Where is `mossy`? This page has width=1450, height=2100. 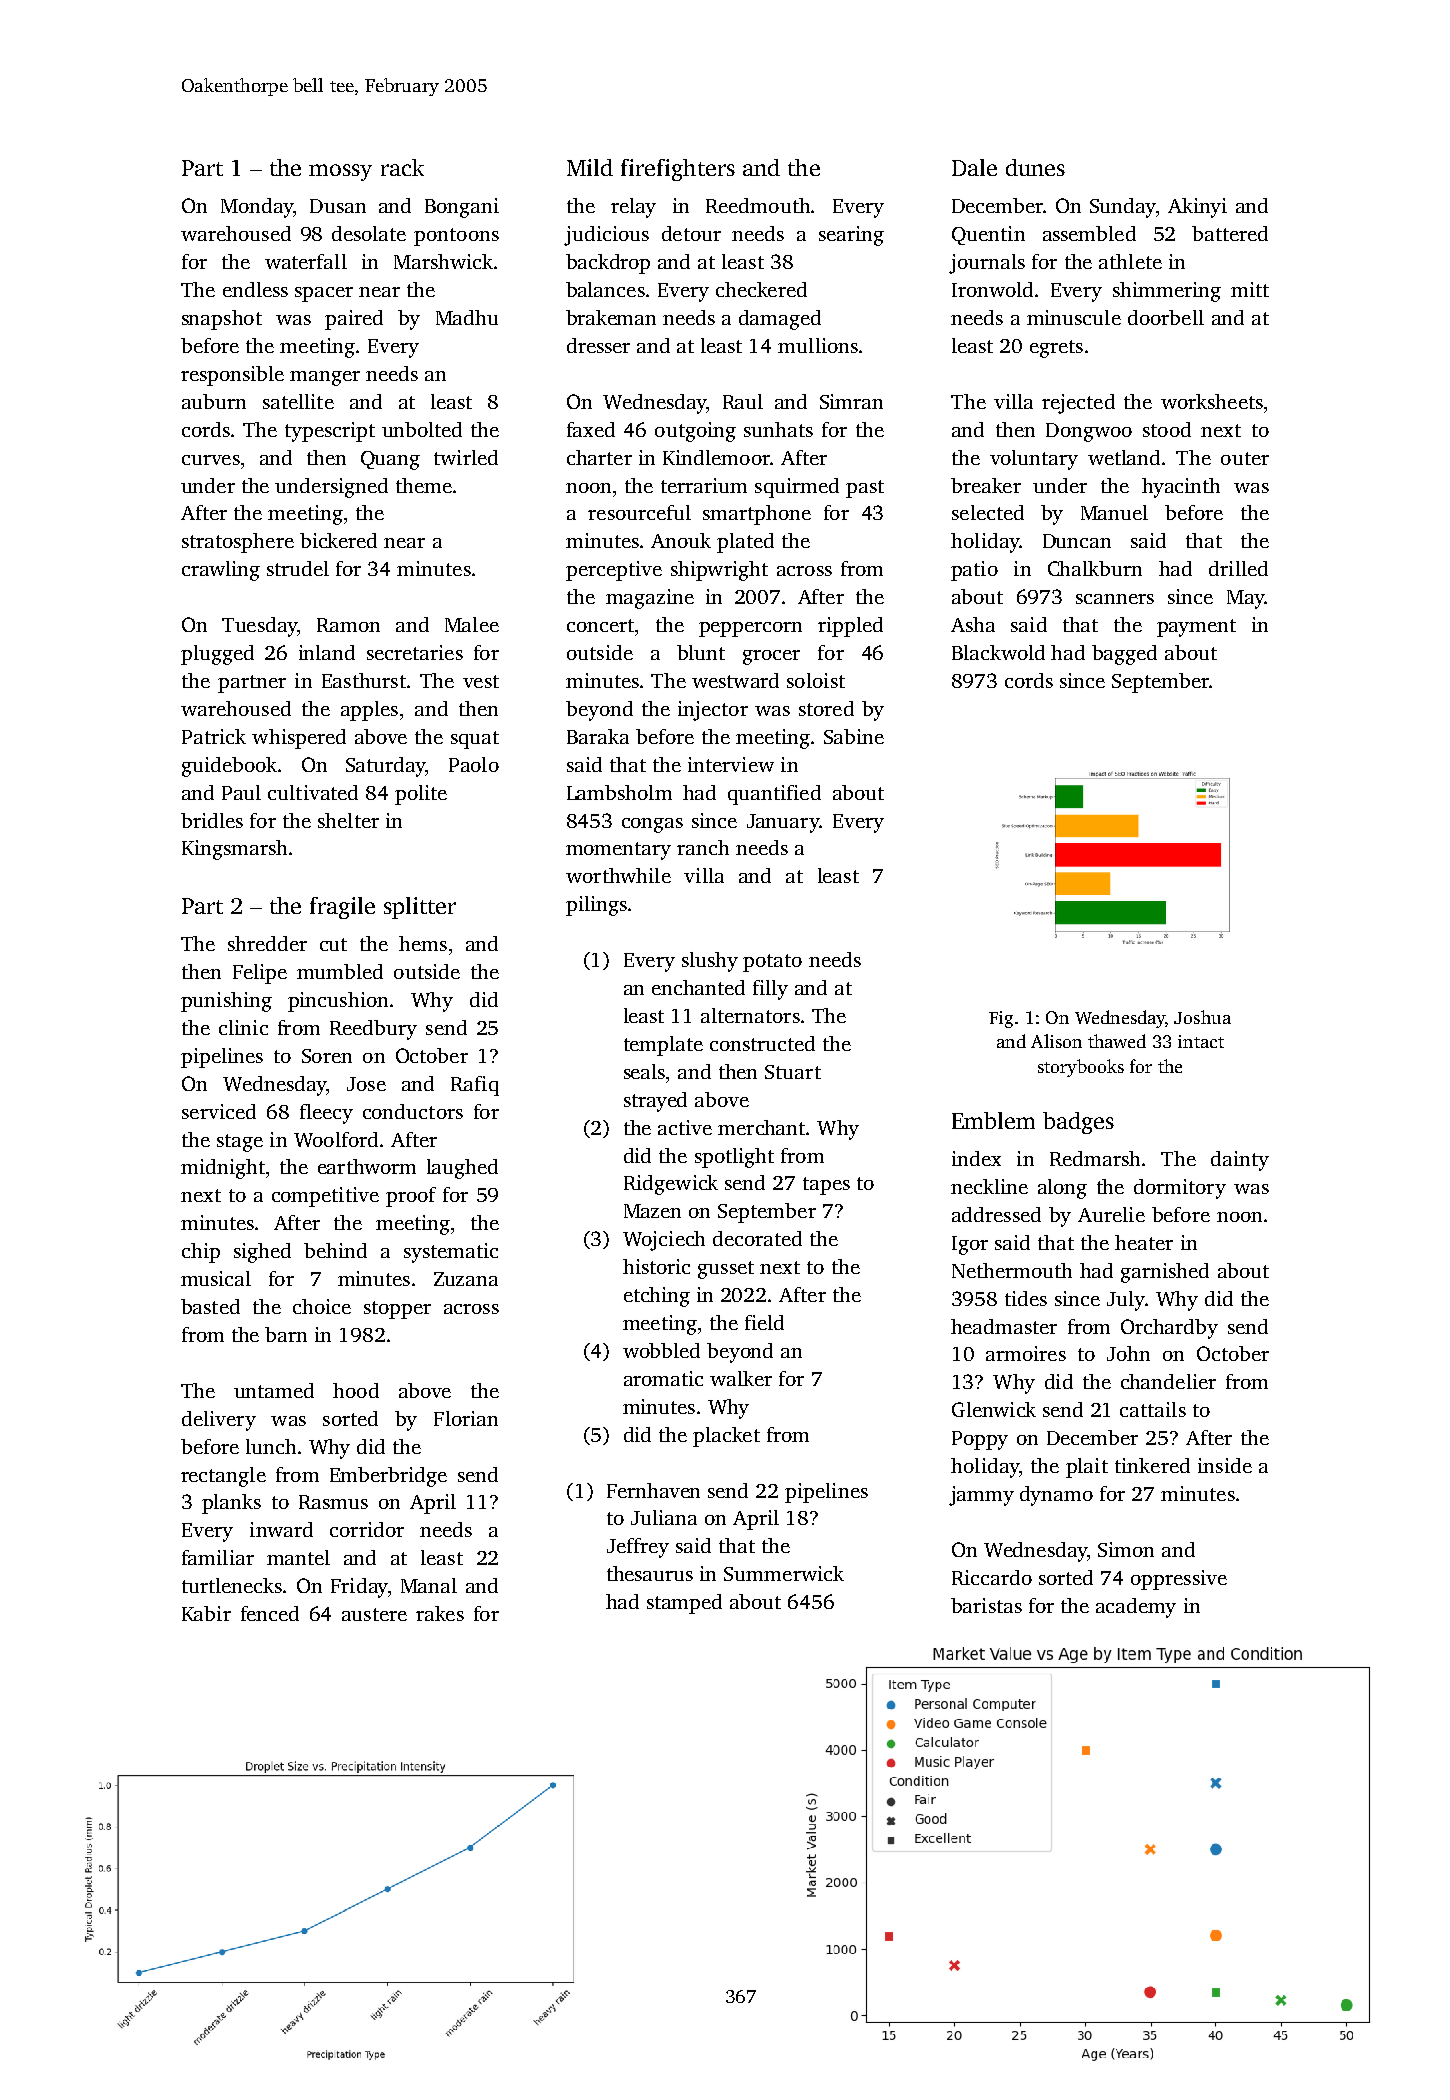
mossy is located at coordinates (340, 172).
